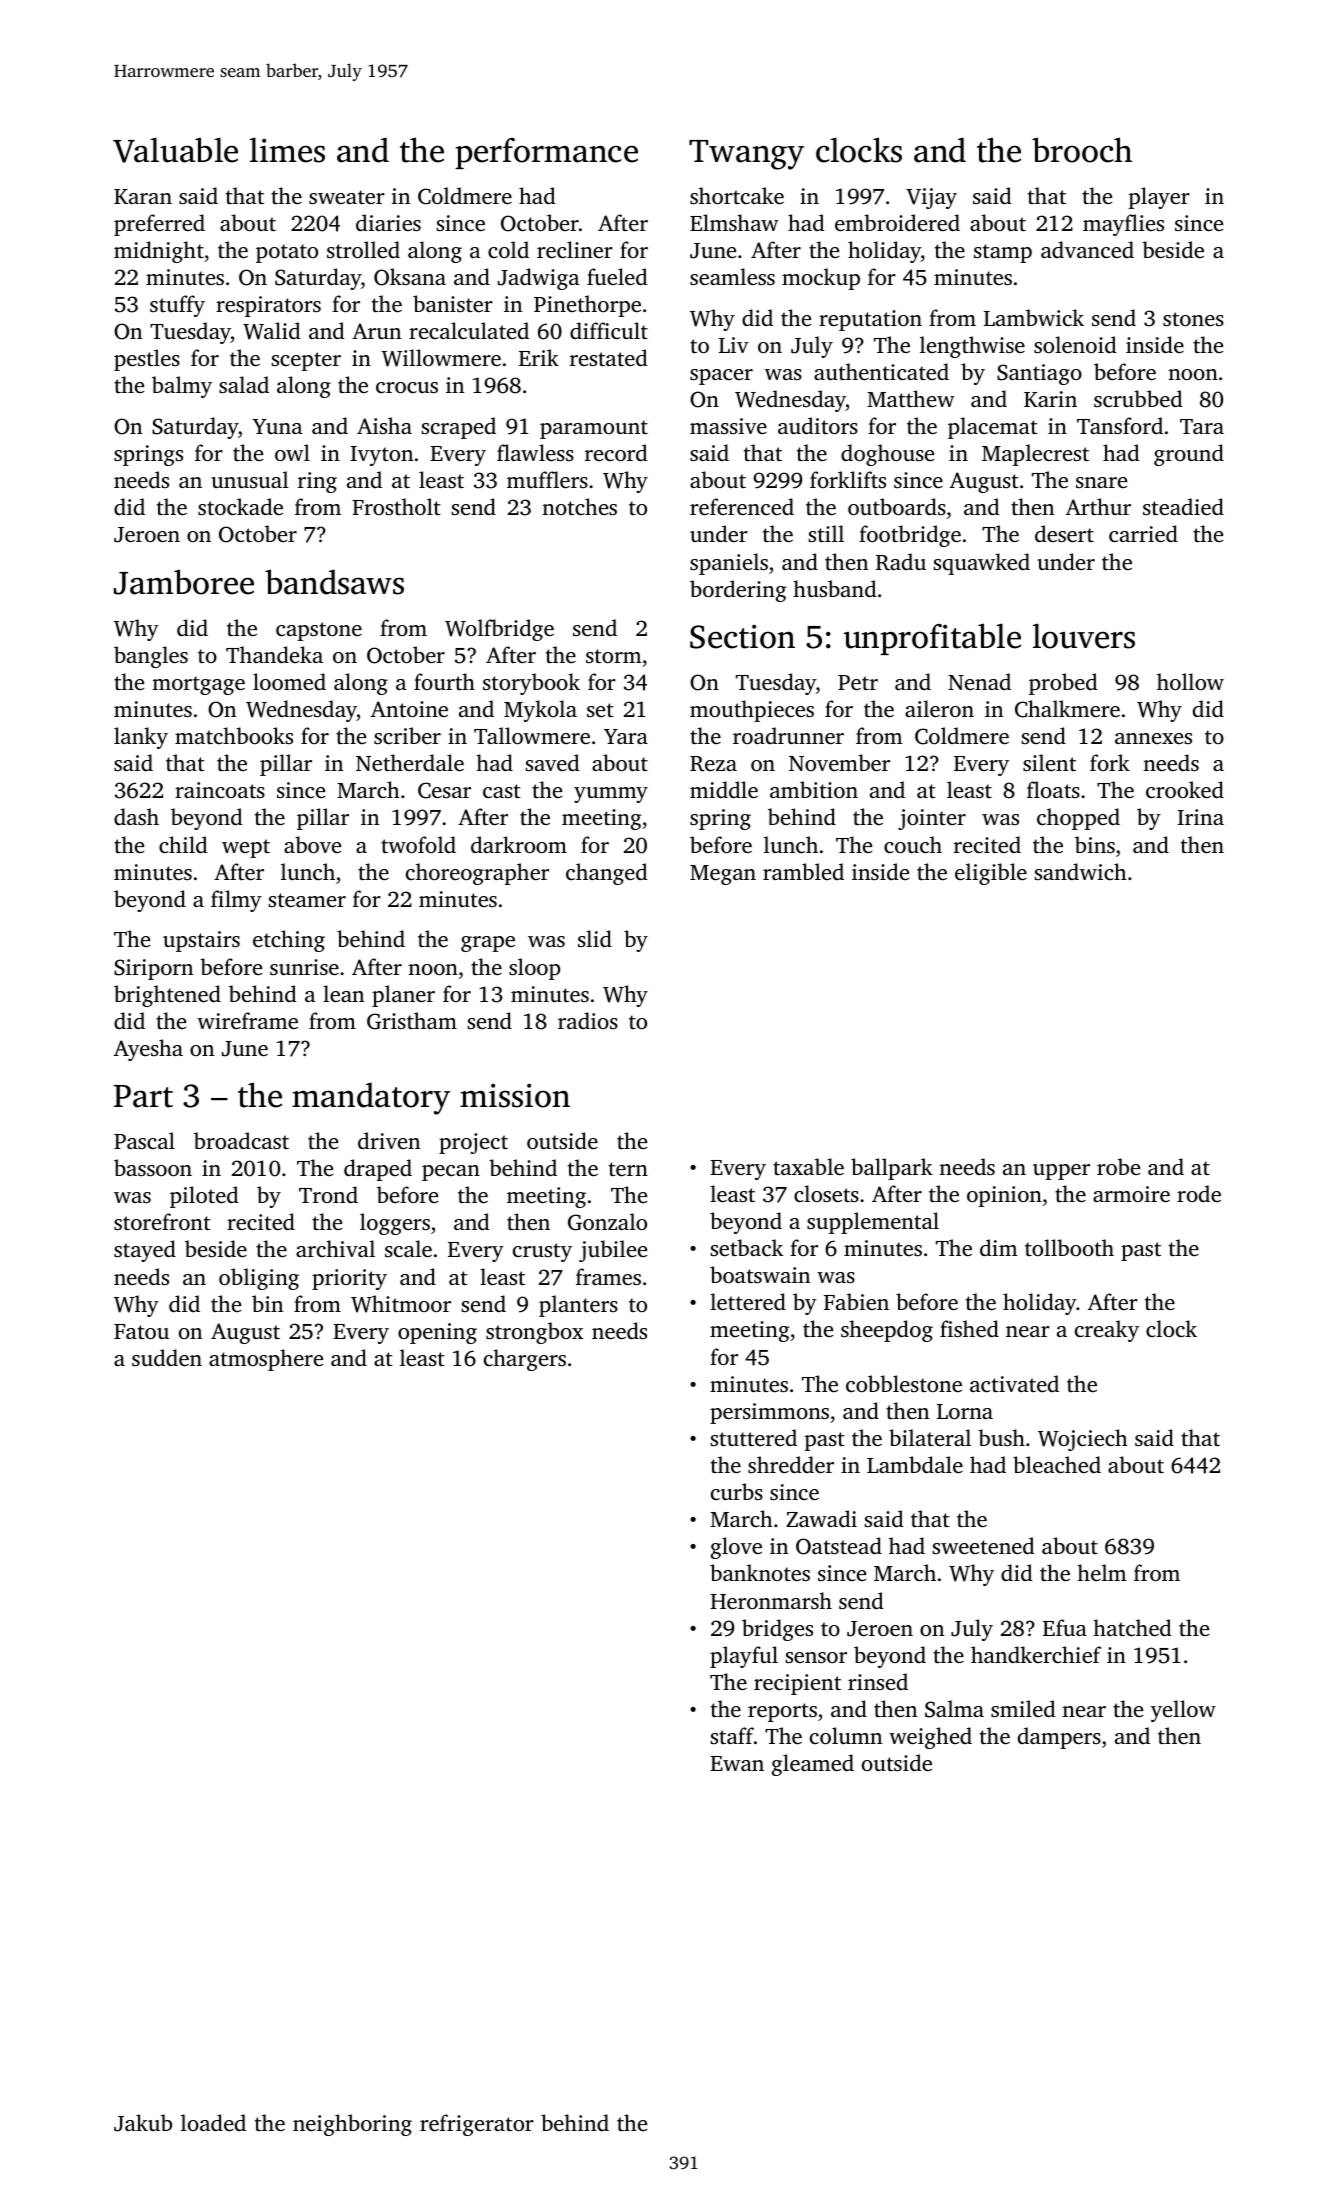  Describe the element at coordinates (1082, 150) in the screenshot. I see `brooch` at that location.
